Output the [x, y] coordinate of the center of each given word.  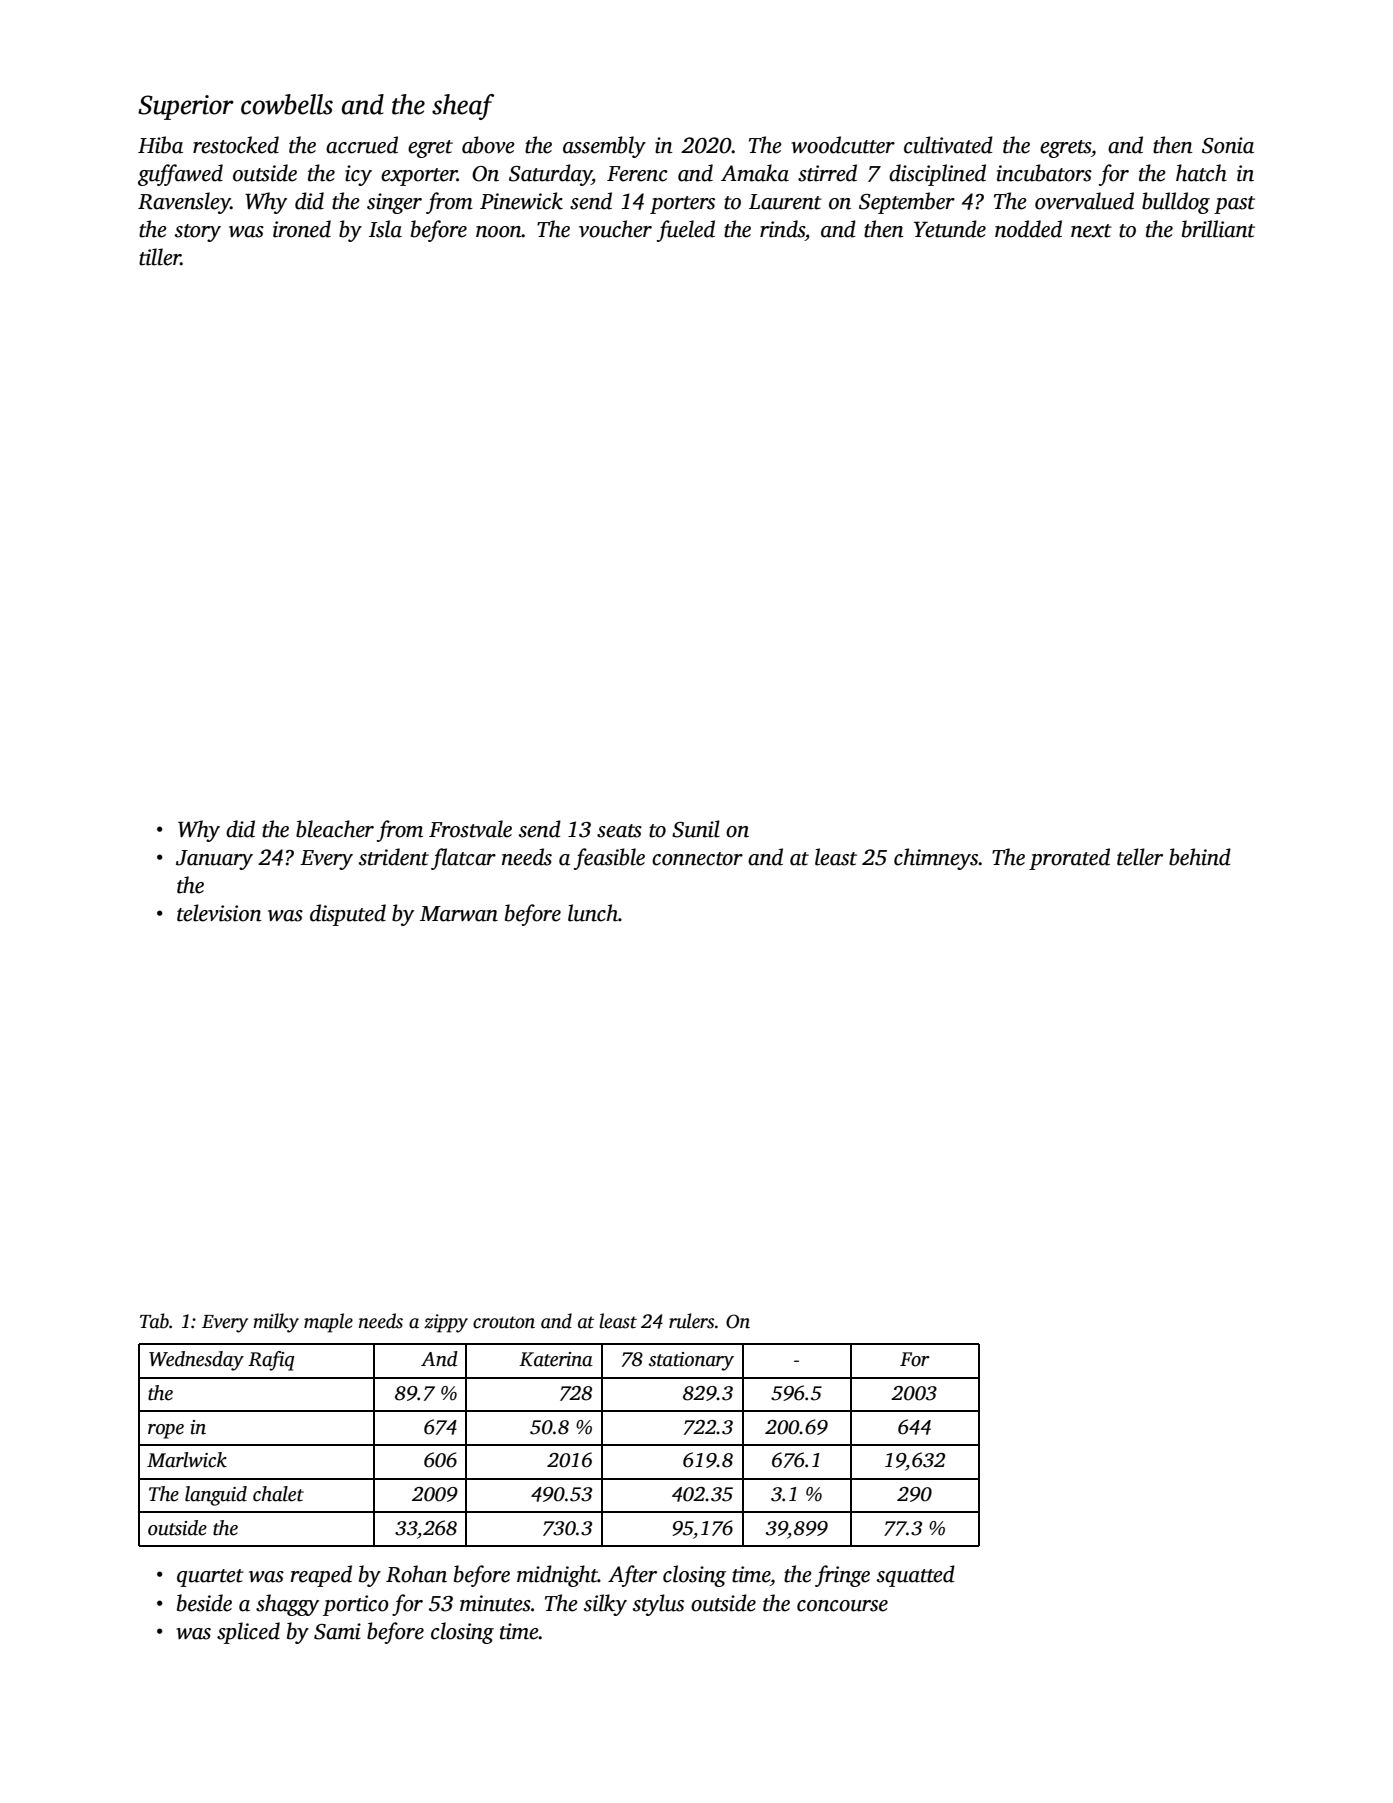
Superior [186, 107]
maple [328, 1323]
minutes [495, 1603]
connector [697, 859]
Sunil [696, 829]
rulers [691, 1321]
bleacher [335, 829]
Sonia [1228, 145]
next [1091, 231]
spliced [248, 1633]
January [214, 860]
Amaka [755, 173]
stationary [691, 1361]
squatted [916, 1576]
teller [1140, 857]
